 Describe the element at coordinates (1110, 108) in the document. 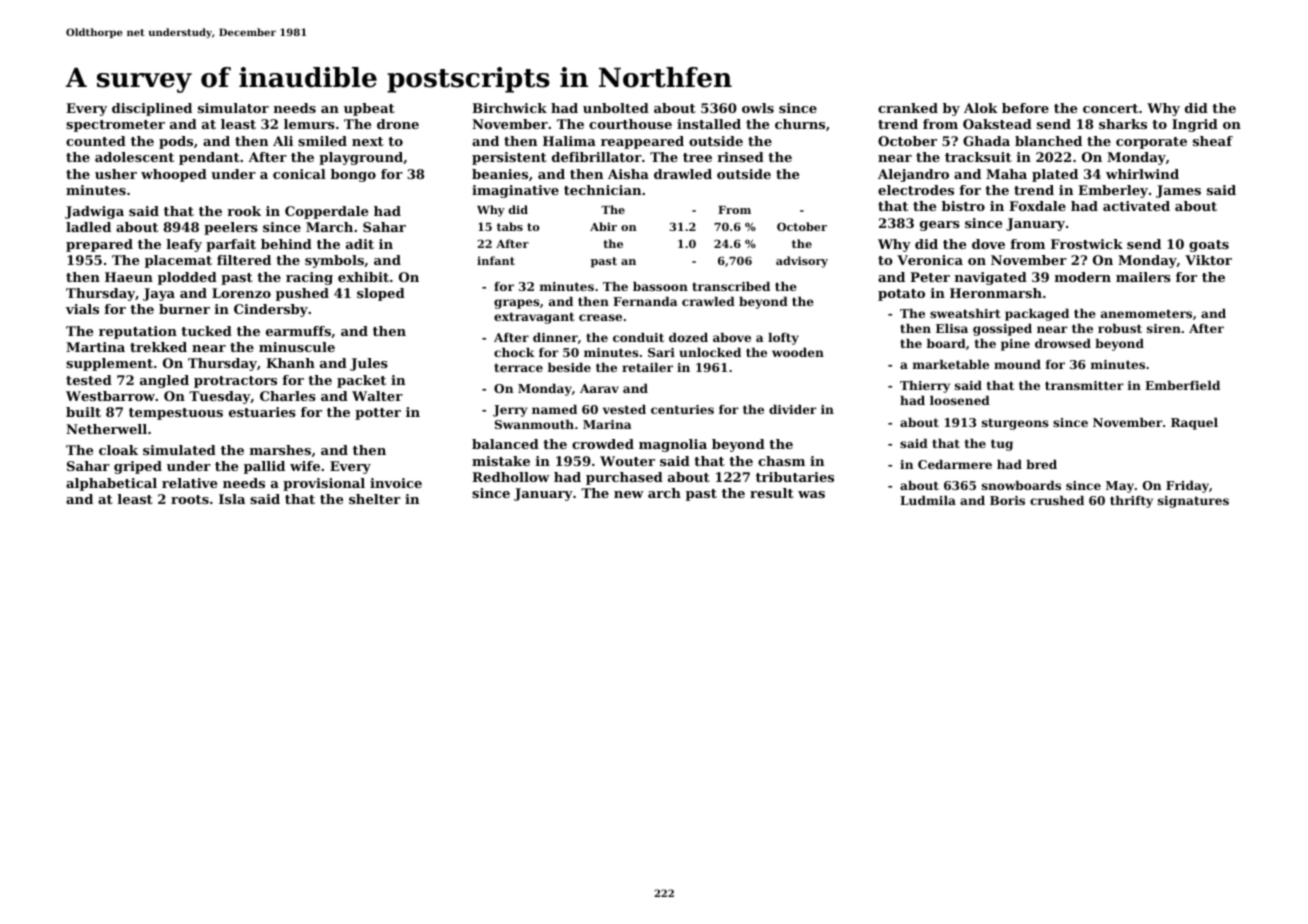

I see `concert` at that location.
